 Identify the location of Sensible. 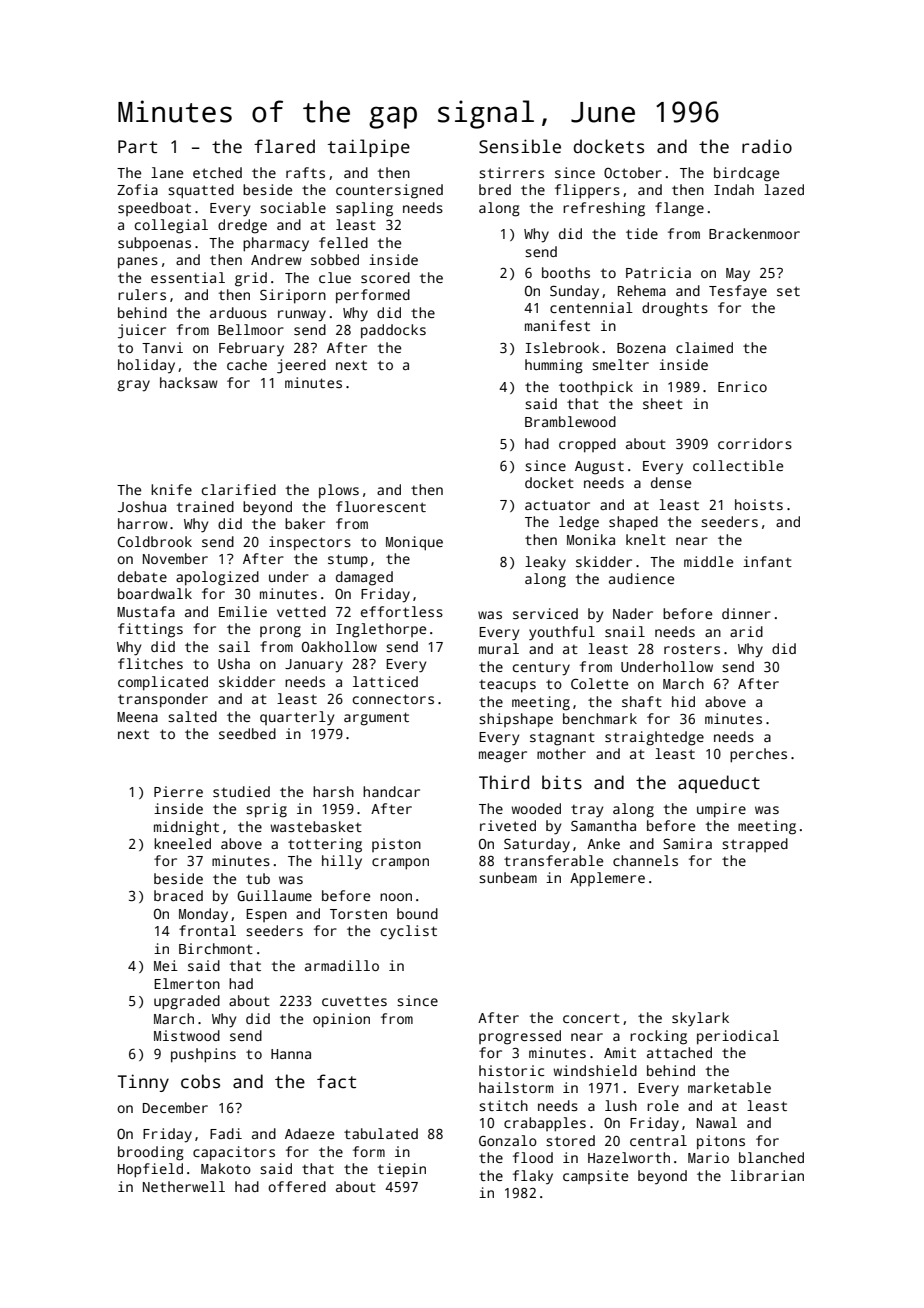
(520, 146).
